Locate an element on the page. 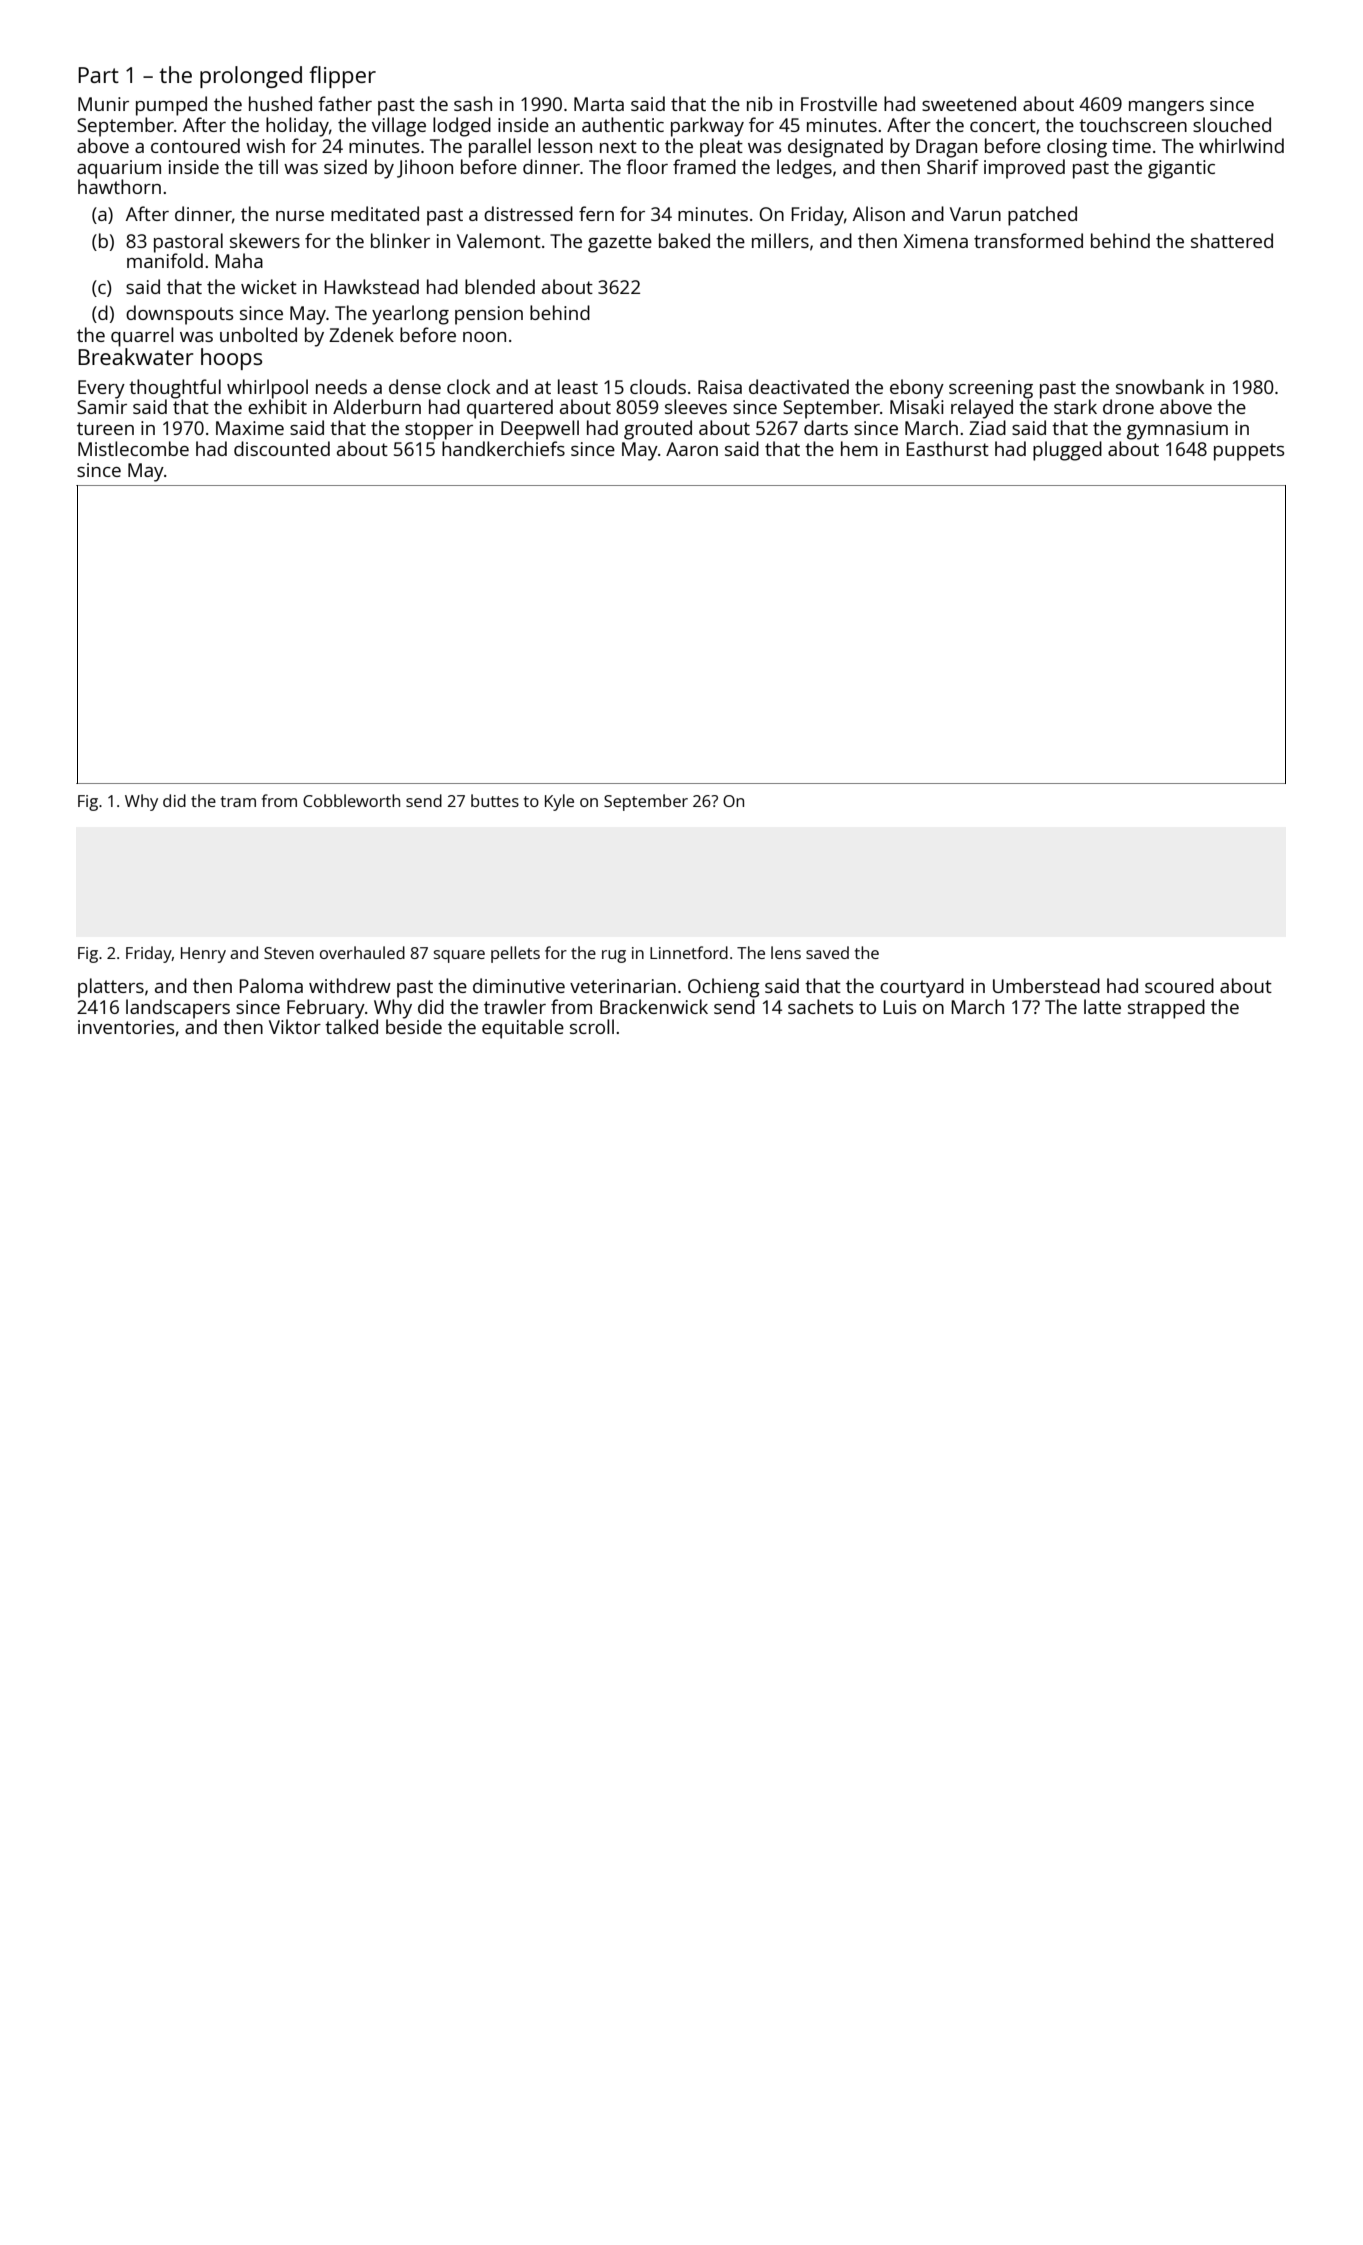  Umberstead is located at coordinates (1046, 985).
